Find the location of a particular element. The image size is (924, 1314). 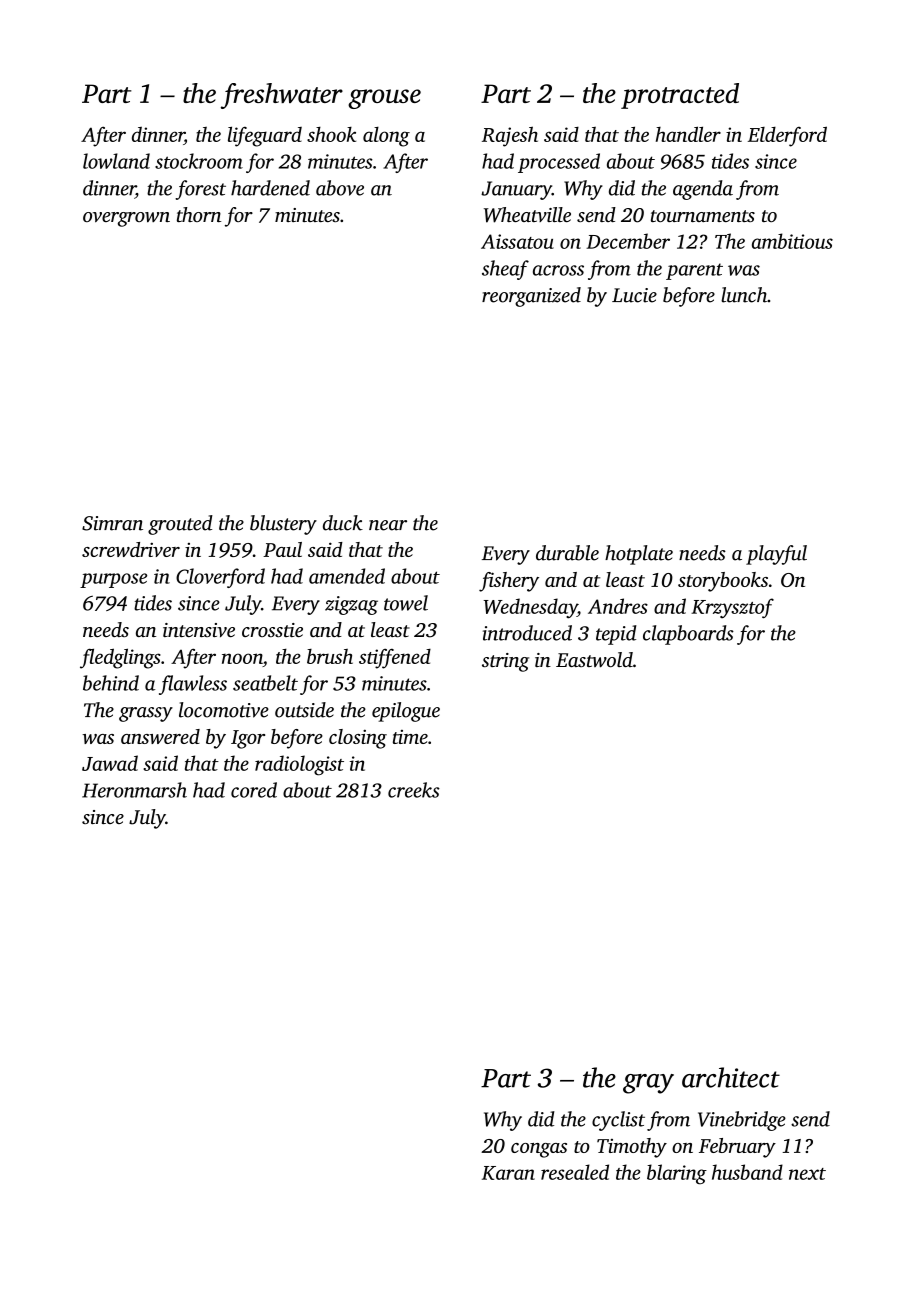

congas is located at coordinates (539, 1150).
